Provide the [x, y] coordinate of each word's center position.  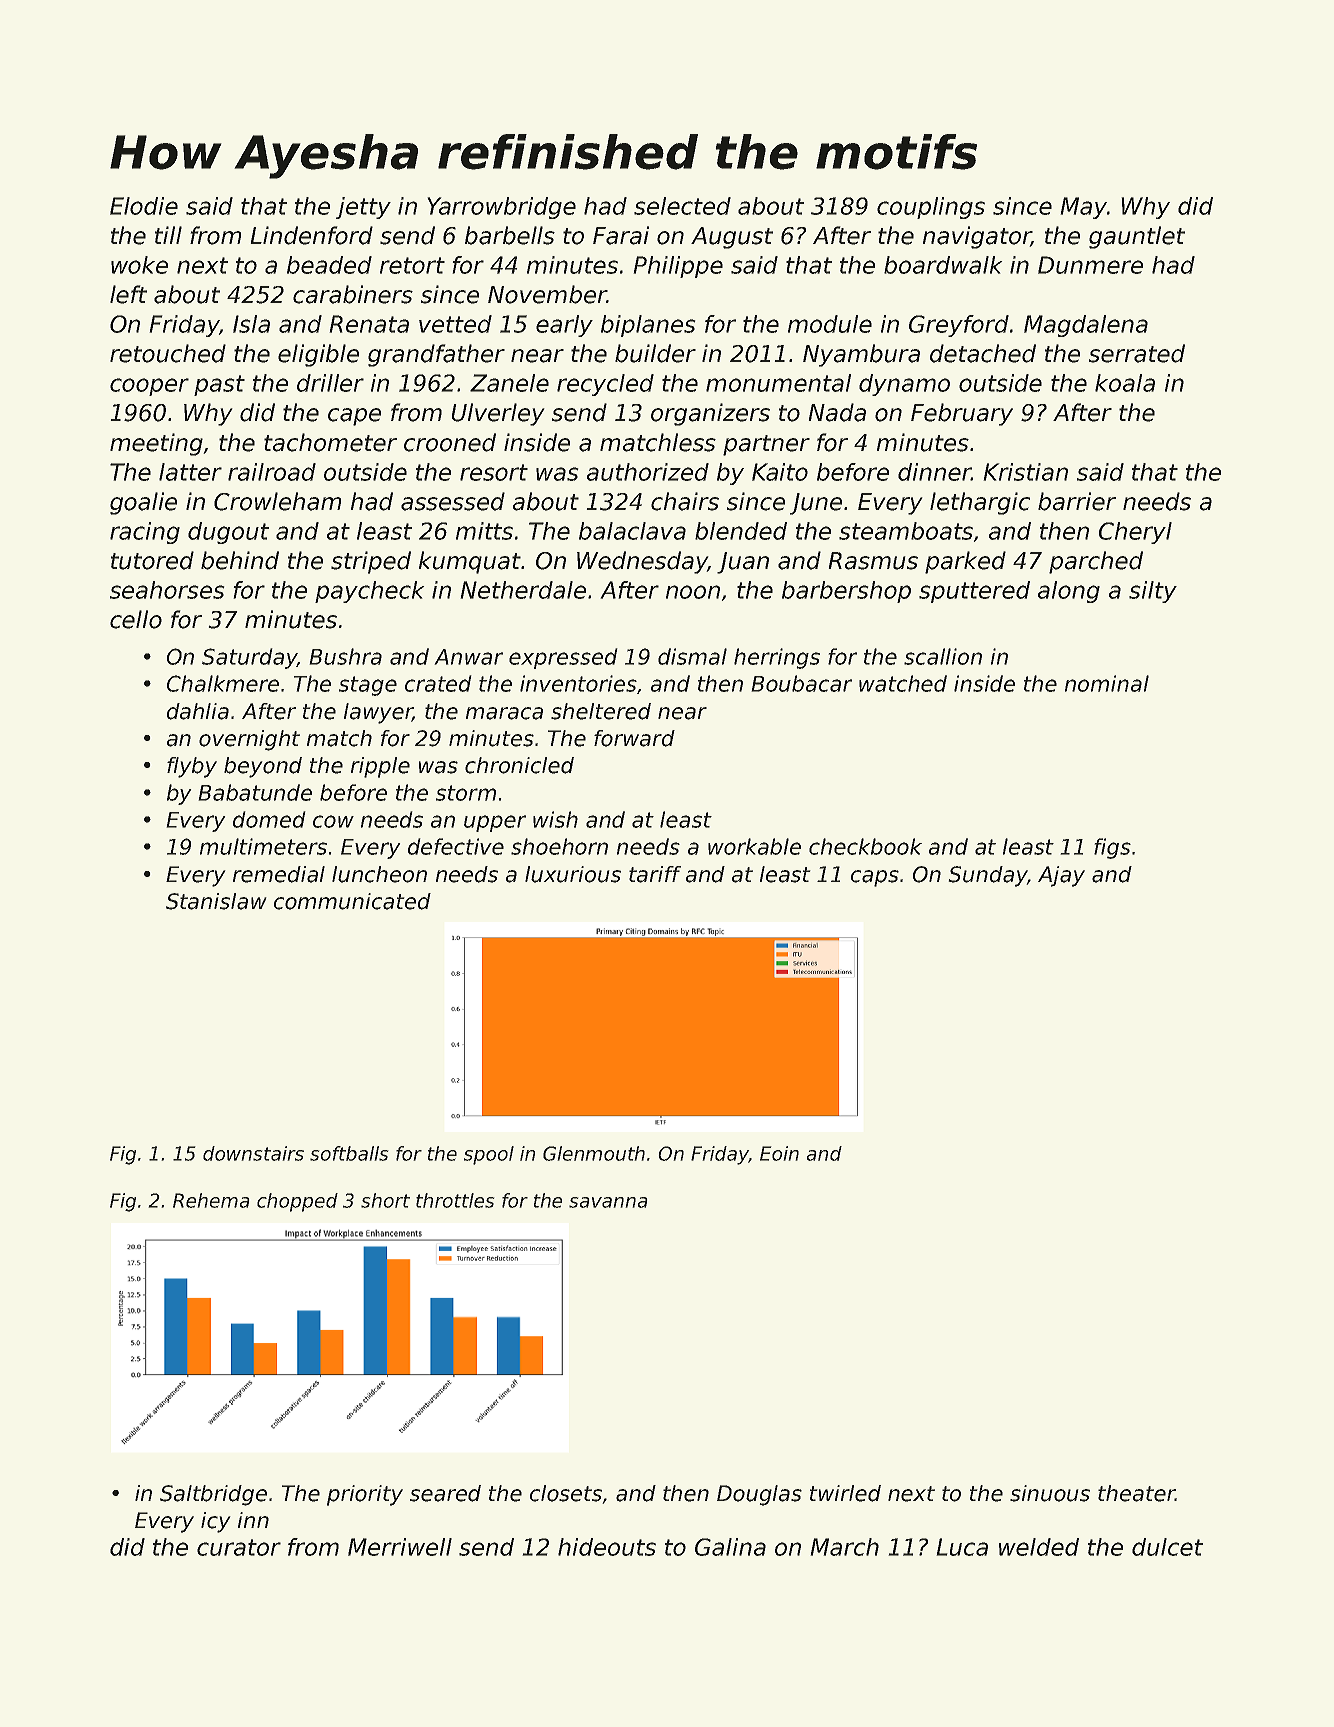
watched [903, 683]
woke [139, 265]
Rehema [211, 1200]
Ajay [1061, 876]
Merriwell [400, 1547]
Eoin [779, 1153]
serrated [1137, 353]
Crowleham [277, 501]
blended [741, 531]
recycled [605, 385]
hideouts [607, 1547]
